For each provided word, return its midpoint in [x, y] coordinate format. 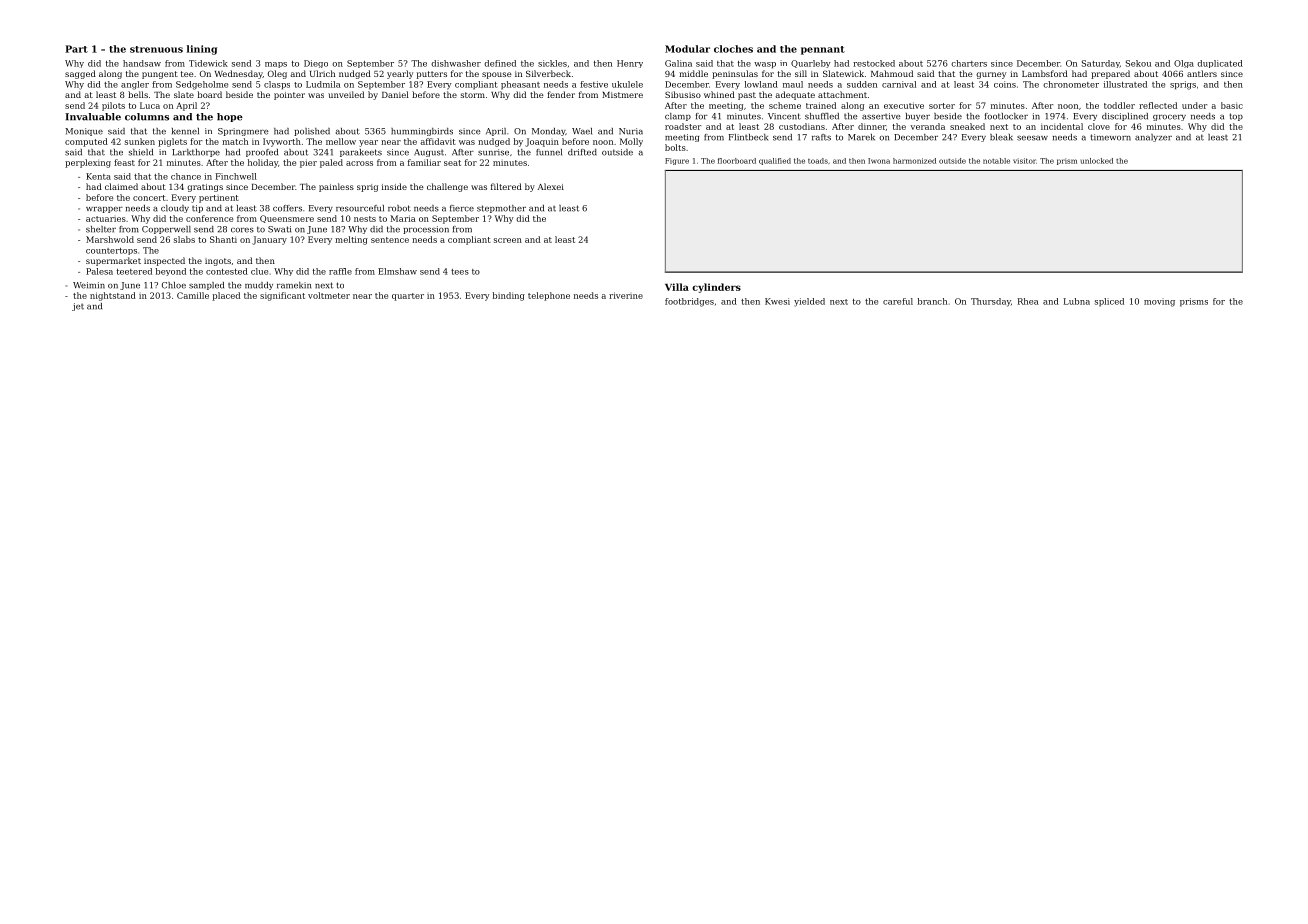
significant [282, 296]
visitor [1024, 161]
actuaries [106, 219]
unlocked [1097, 161]
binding [509, 296]
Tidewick [208, 63]
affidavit [438, 141]
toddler [1119, 105]
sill [801, 73]
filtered [506, 186]
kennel [185, 131]
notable [996, 161]
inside [394, 186]
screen [508, 240]
